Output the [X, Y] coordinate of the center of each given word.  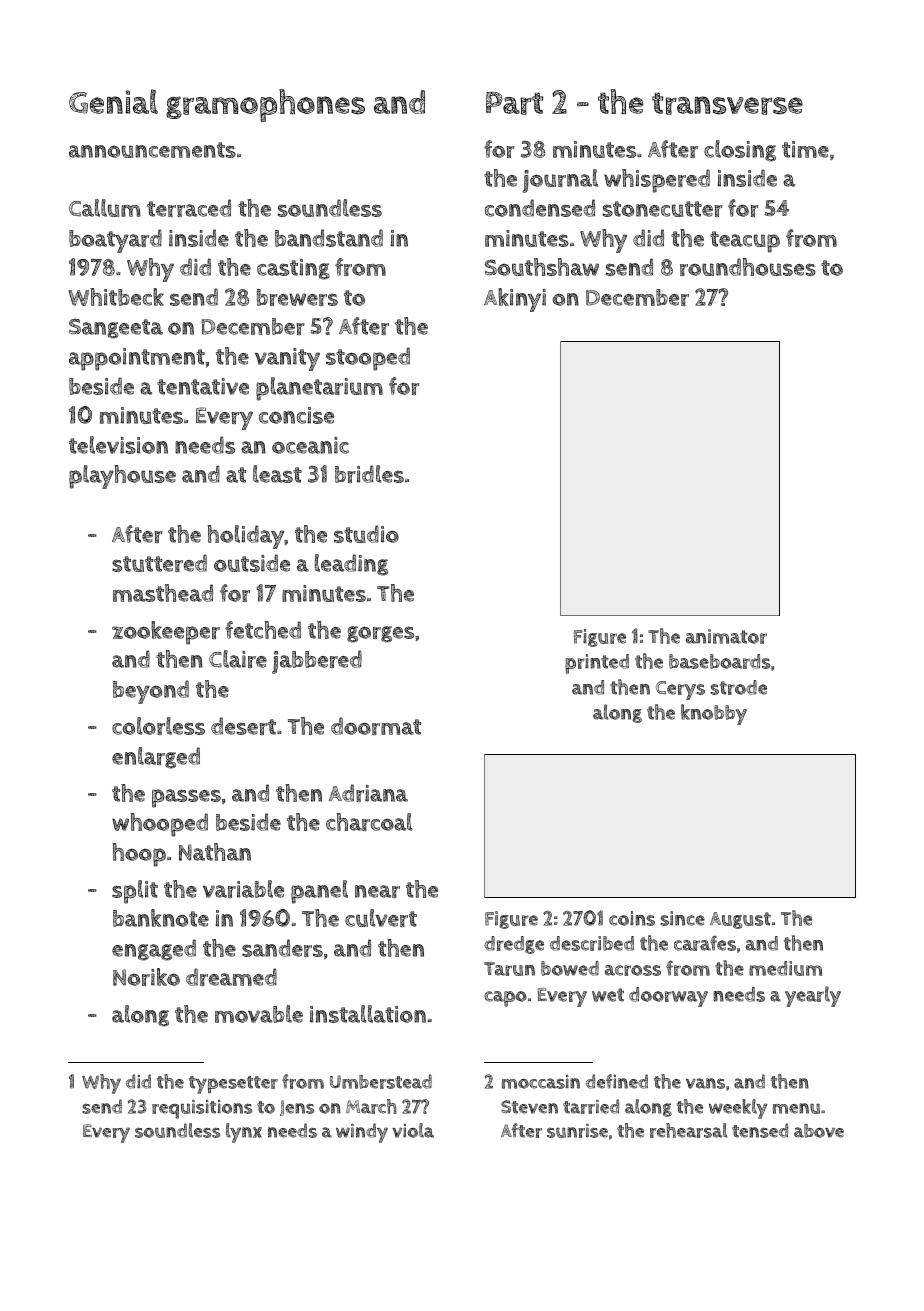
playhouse [122, 477]
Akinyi [515, 300]
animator [726, 636]
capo [505, 999]
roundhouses [748, 267]
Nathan [215, 852]
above [819, 1131]
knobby [714, 714]
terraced [189, 208]
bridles [369, 474]
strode [738, 687]
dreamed [231, 977]
